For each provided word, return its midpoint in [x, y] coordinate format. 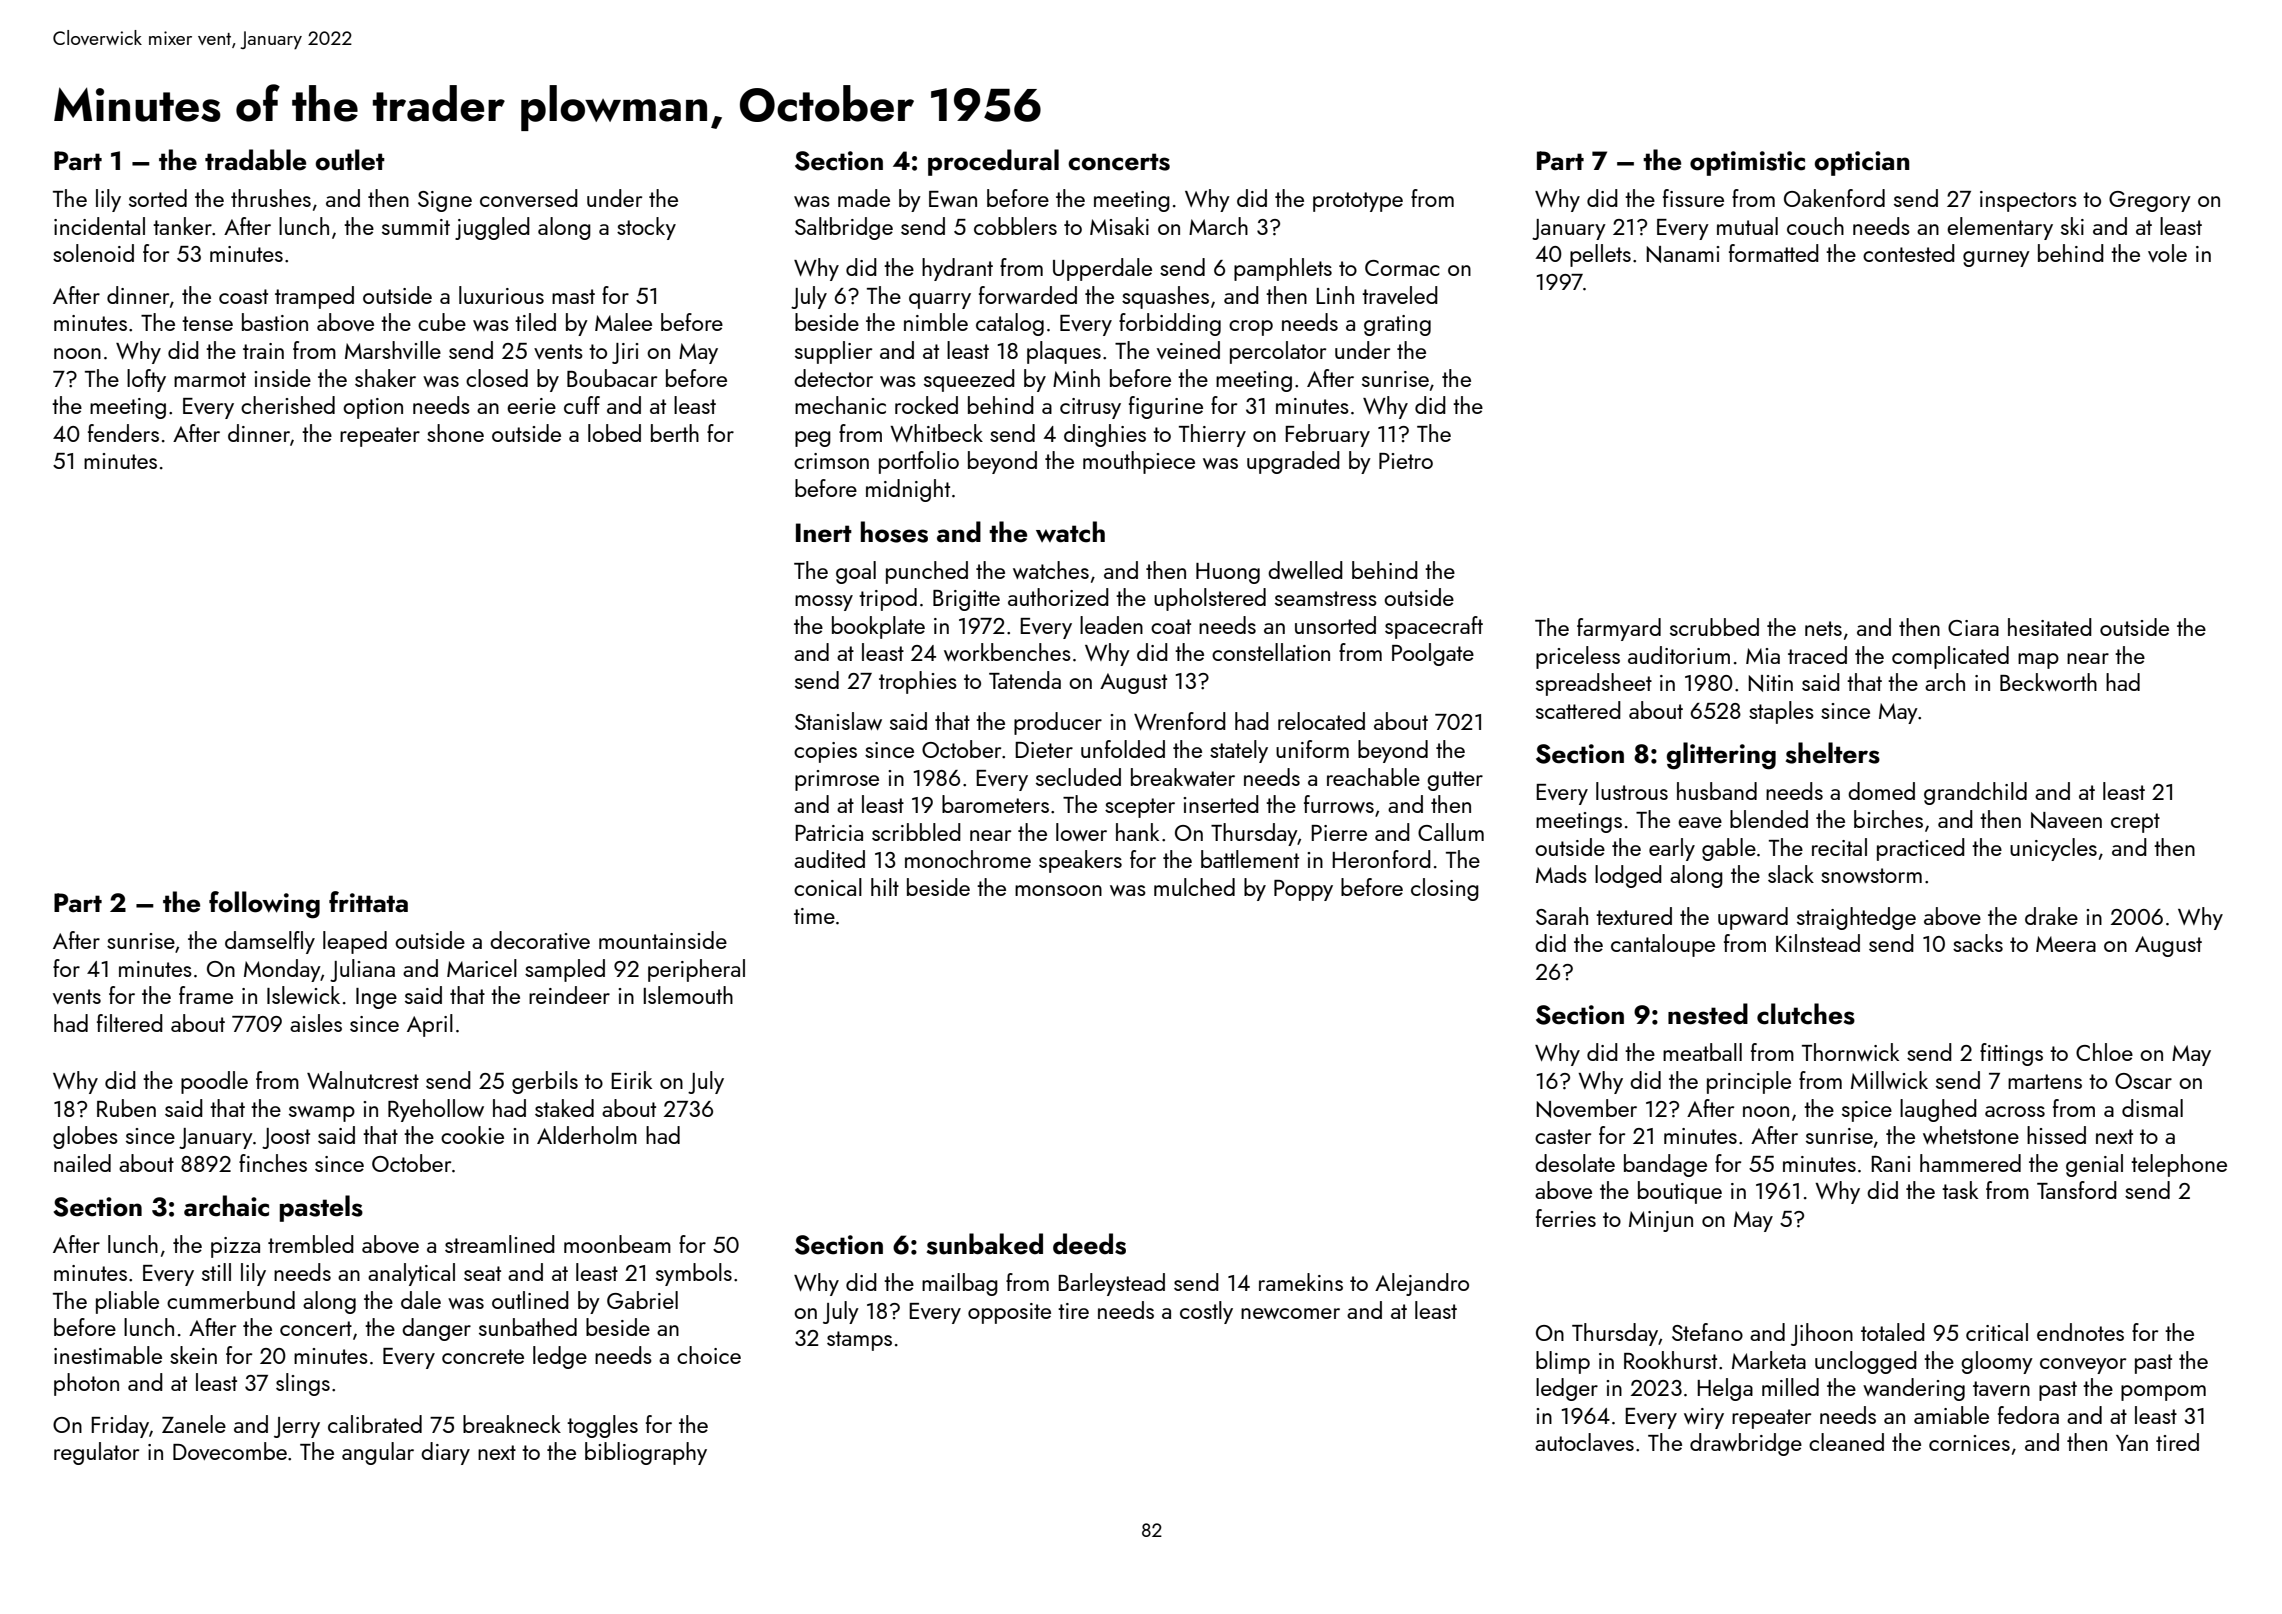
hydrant [957, 269]
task [1960, 1190]
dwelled [1305, 570]
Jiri [625, 353]
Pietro [1406, 461]
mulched [1194, 887]
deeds [1089, 1244]
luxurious [501, 295]
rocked [926, 405]
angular [378, 1453]
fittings [2011, 1054]
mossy [824, 603]
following [264, 905]
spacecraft [1434, 627]
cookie [472, 1135]
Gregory [2150, 201]
